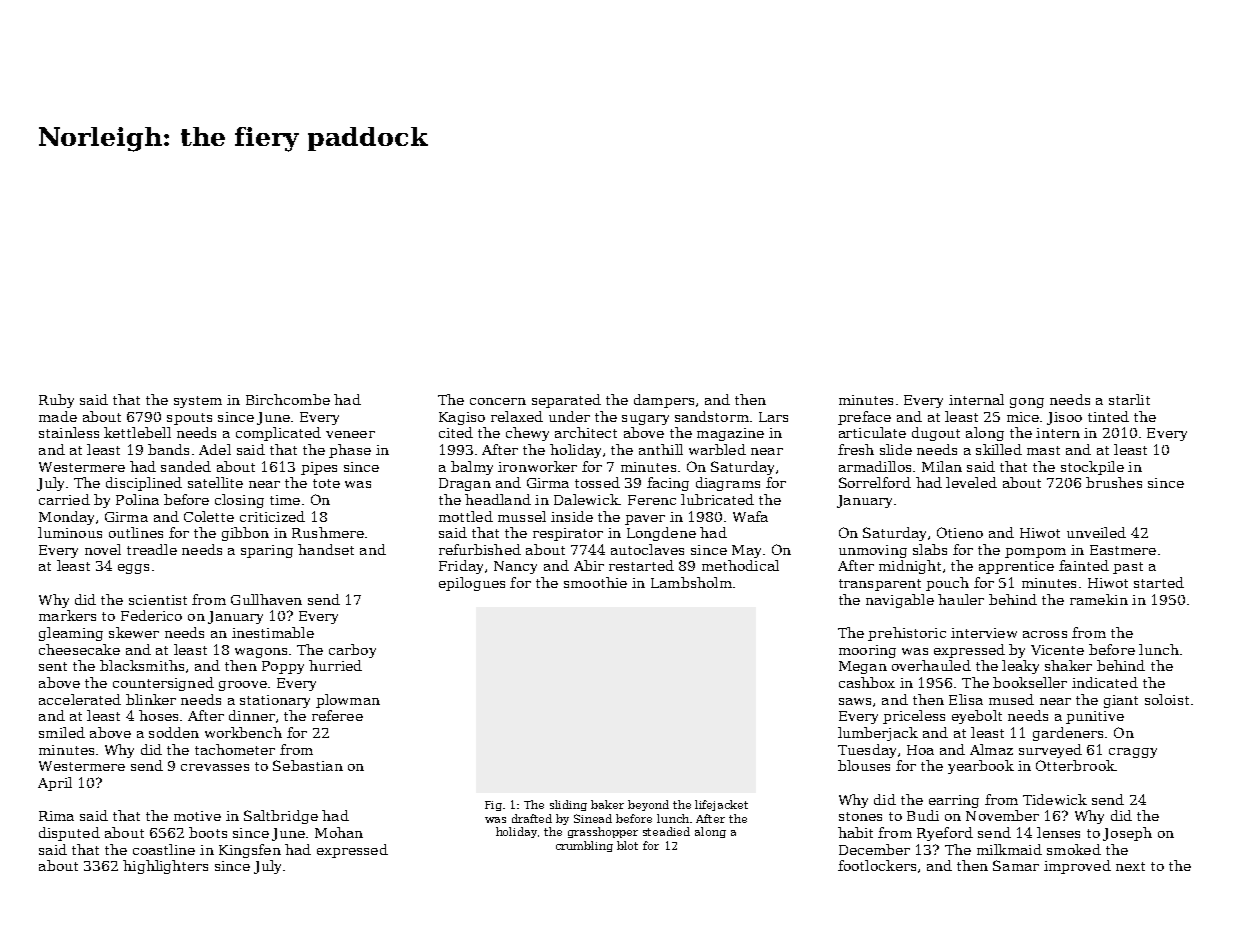 This screenshot has width=1233, height=952. Describe the element at coordinates (584, 846) in the screenshot. I see `crumbling` at that location.
